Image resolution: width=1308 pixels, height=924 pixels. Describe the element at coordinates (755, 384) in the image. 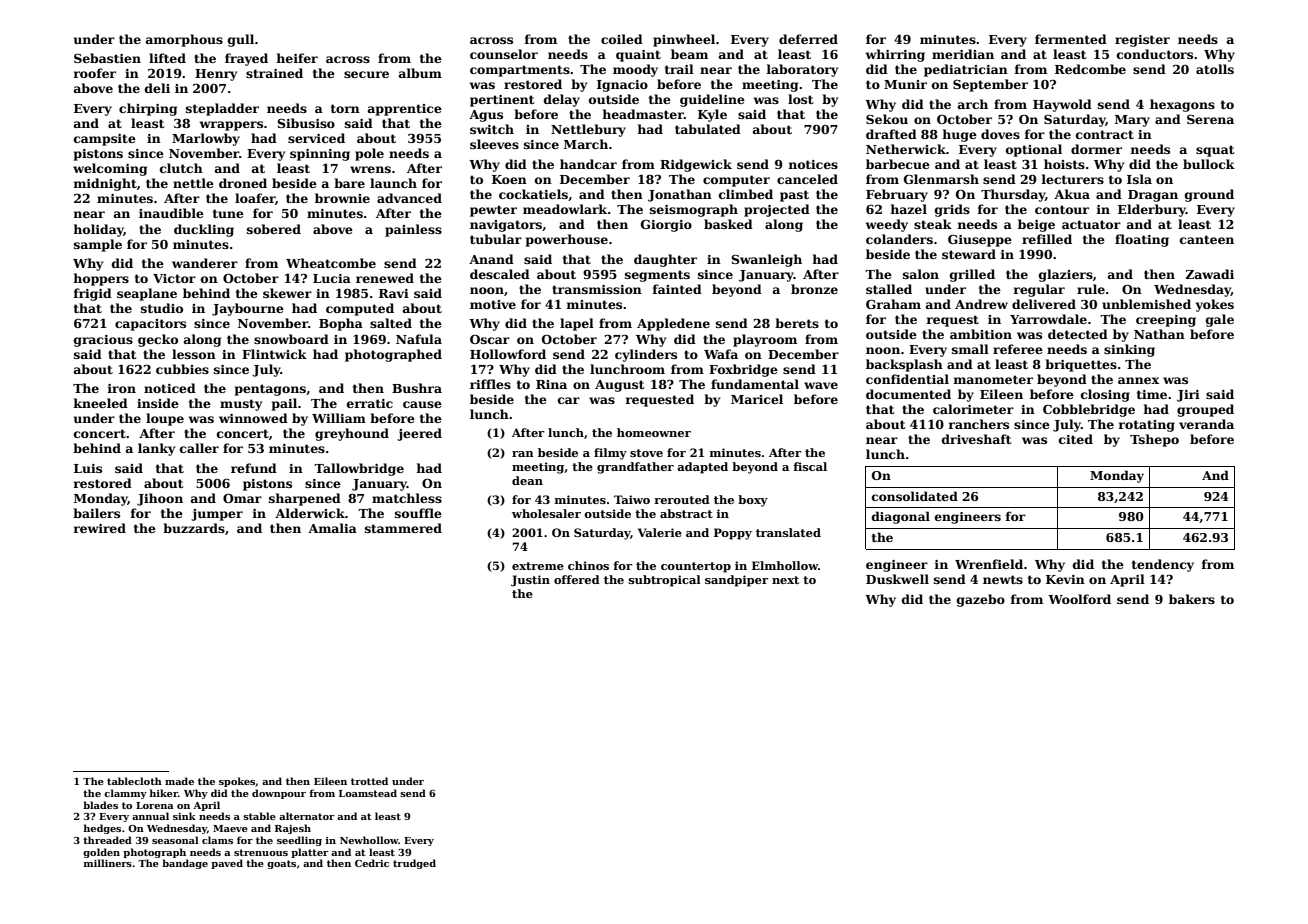

I see `fundamental` at that location.
